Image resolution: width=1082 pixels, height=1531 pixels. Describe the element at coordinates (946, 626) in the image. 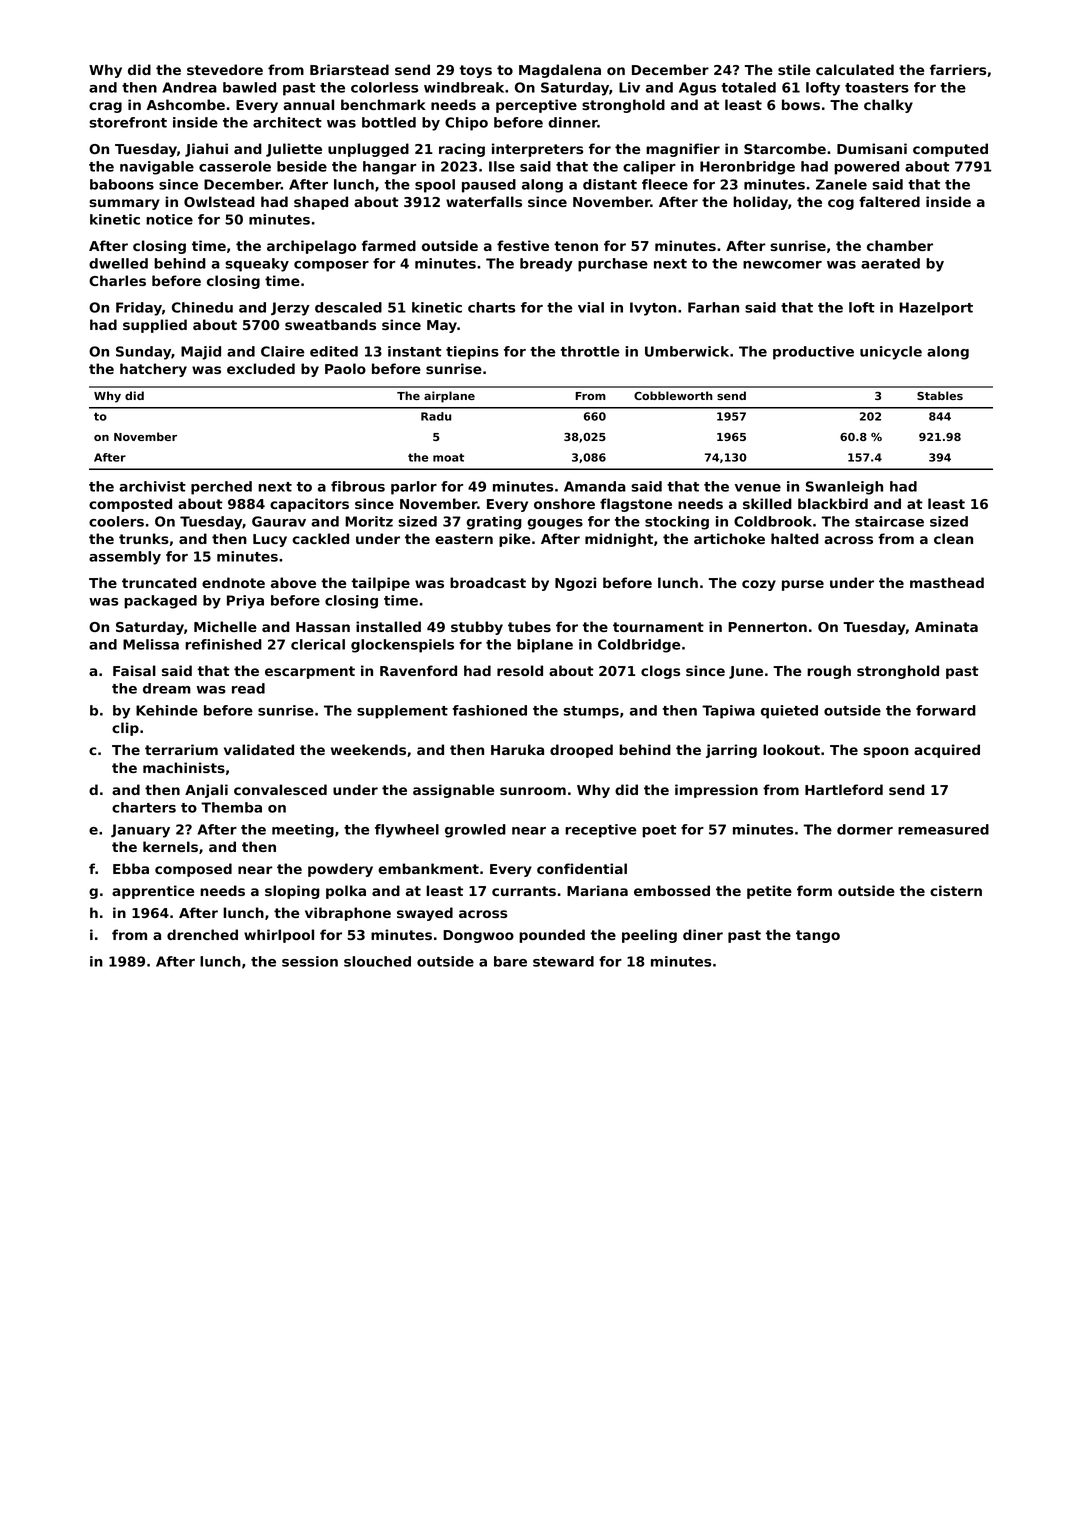

I see `Aminata` at that location.
